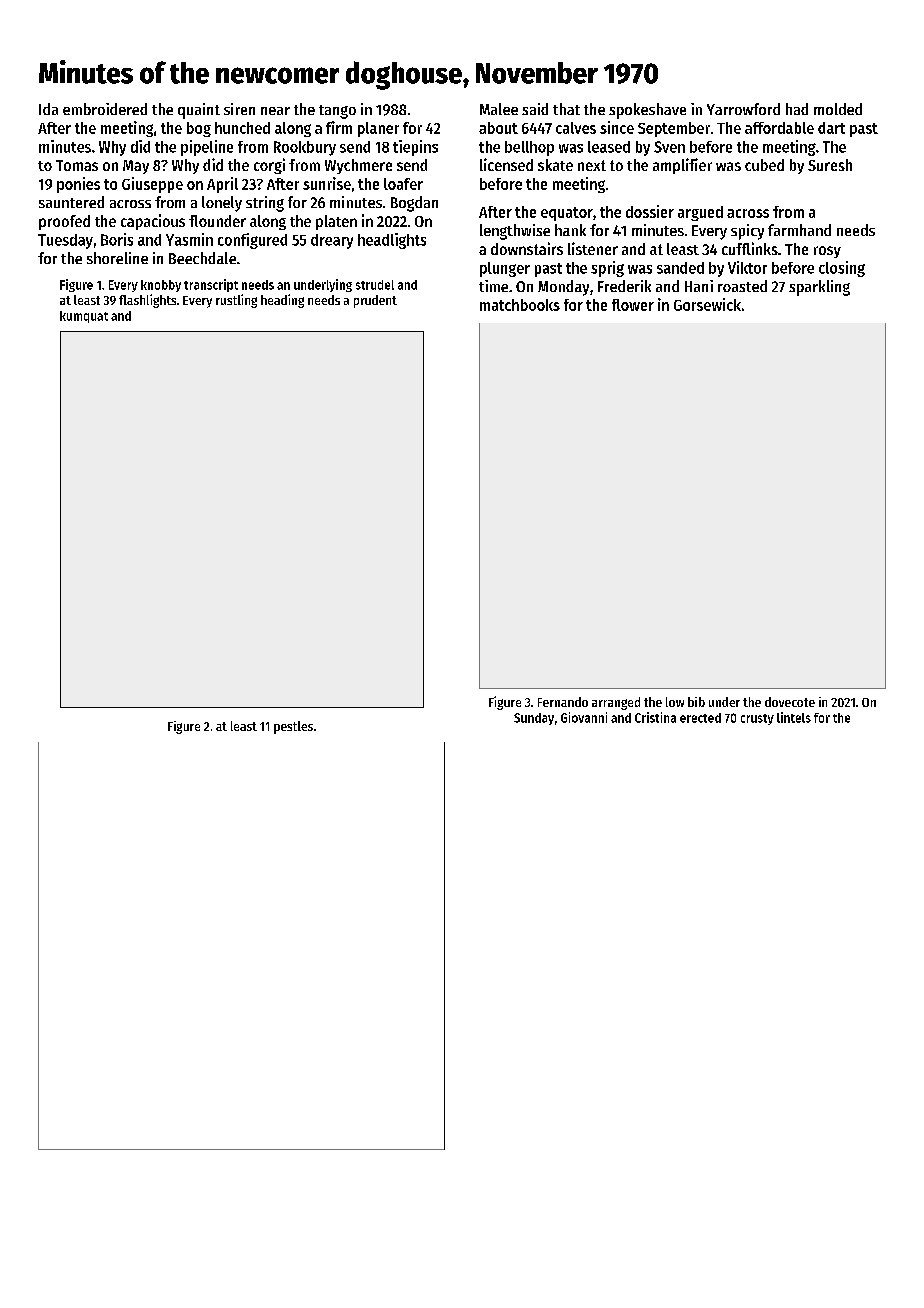 The image size is (924, 1308). What do you see at coordinates (707, 304) in the page?
I see `Gorsewick` at bounding box center [707, 304].
